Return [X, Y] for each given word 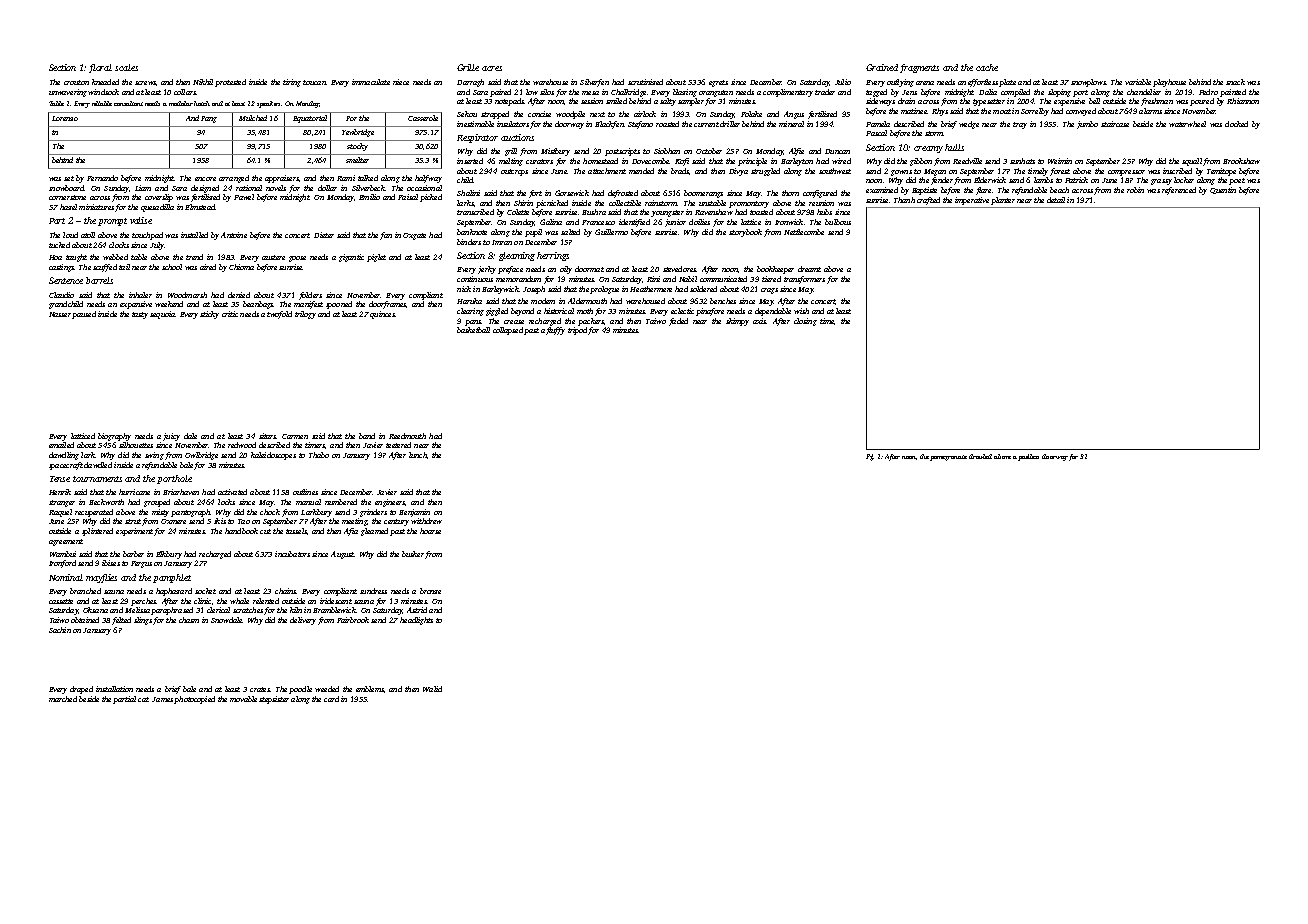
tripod [577, 331]
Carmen [295, 436]
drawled [980, 456]
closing [805, 322]
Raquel [60, 513]
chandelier [1144, 92]
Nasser [60, 314]
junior [675, 223]
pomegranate [948, 458]
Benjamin [414, 513]
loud [70, 235]
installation [114, 689]
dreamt [809, 269]
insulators [513, 124]
